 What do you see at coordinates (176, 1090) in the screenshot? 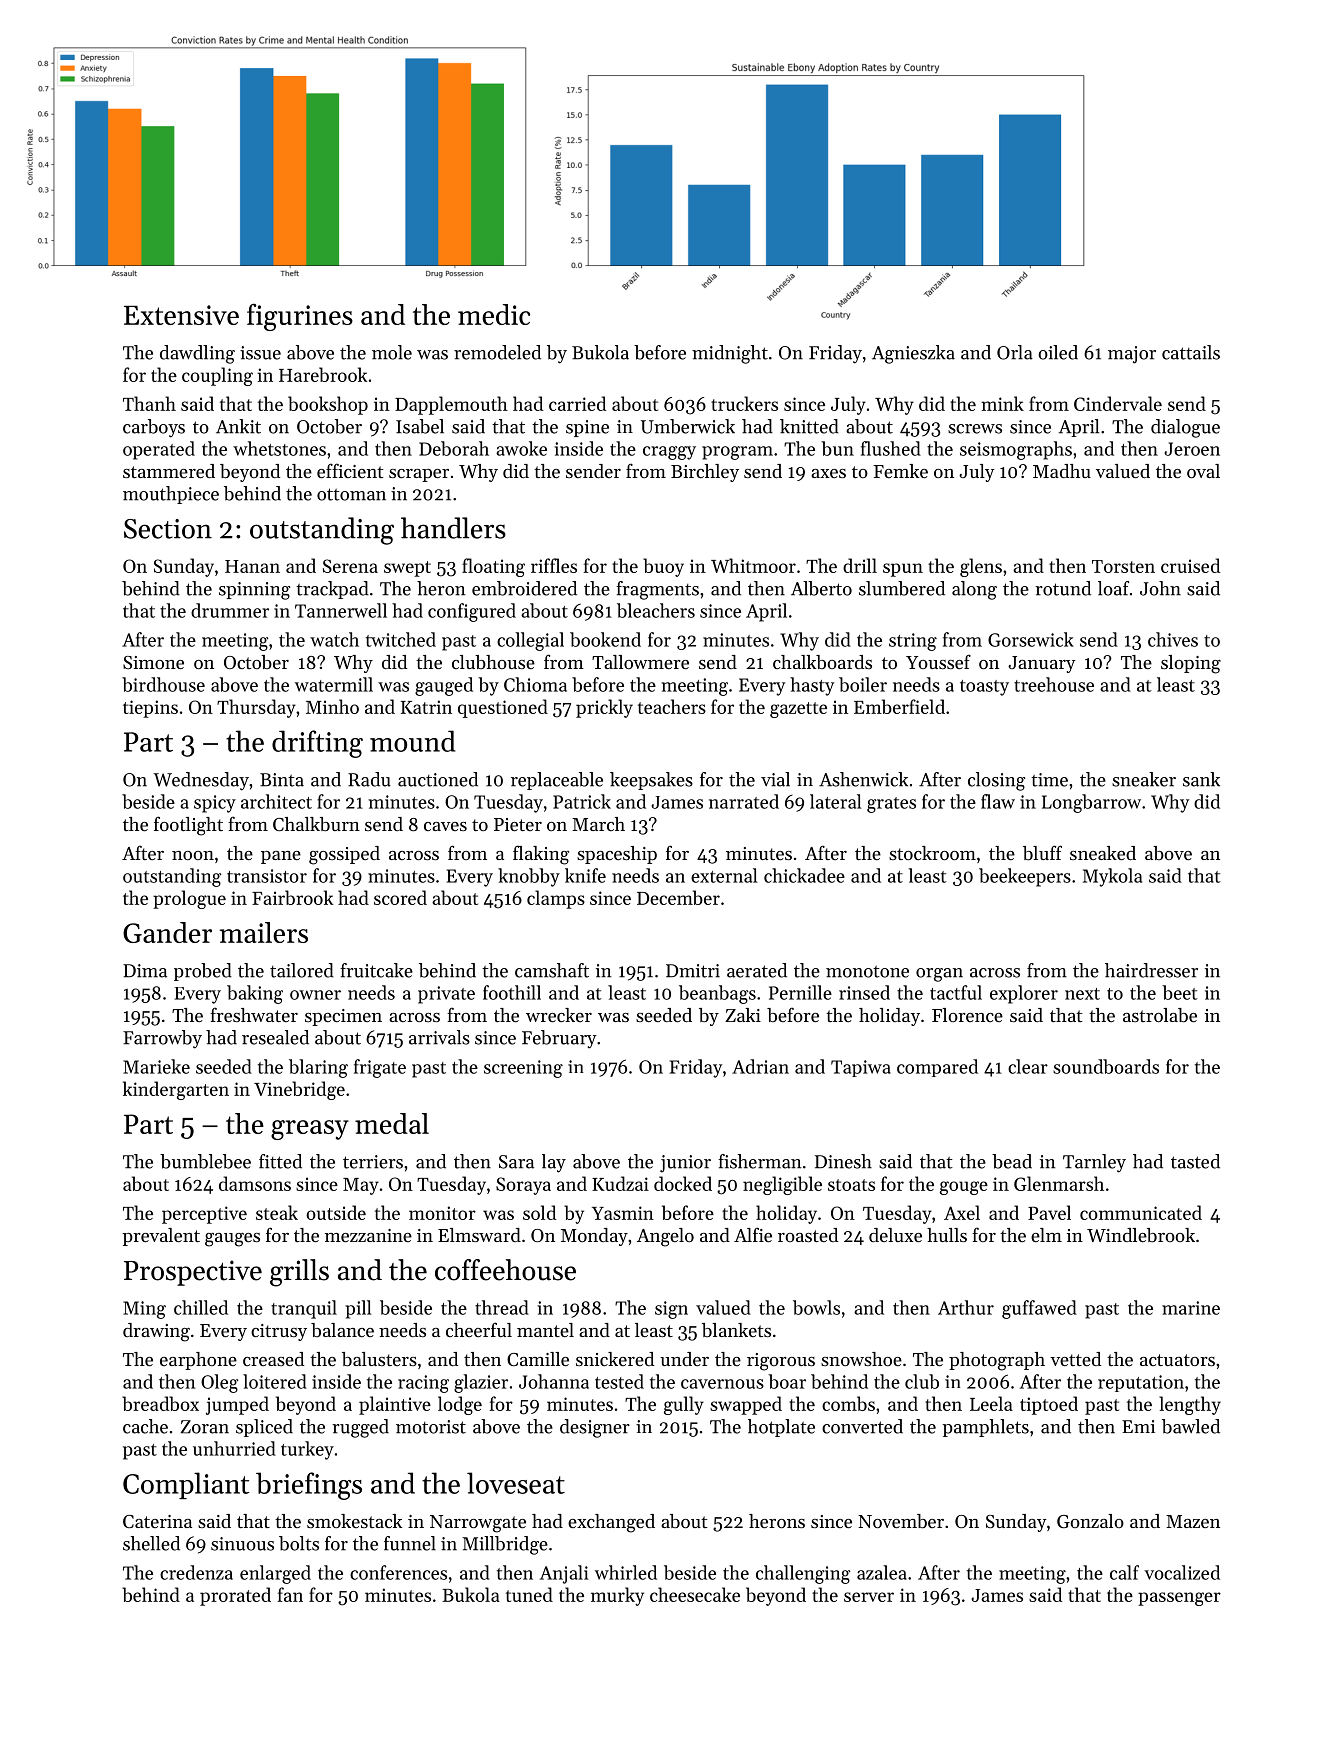
I see `kindergarten` at bounding box center [176, 1090].
